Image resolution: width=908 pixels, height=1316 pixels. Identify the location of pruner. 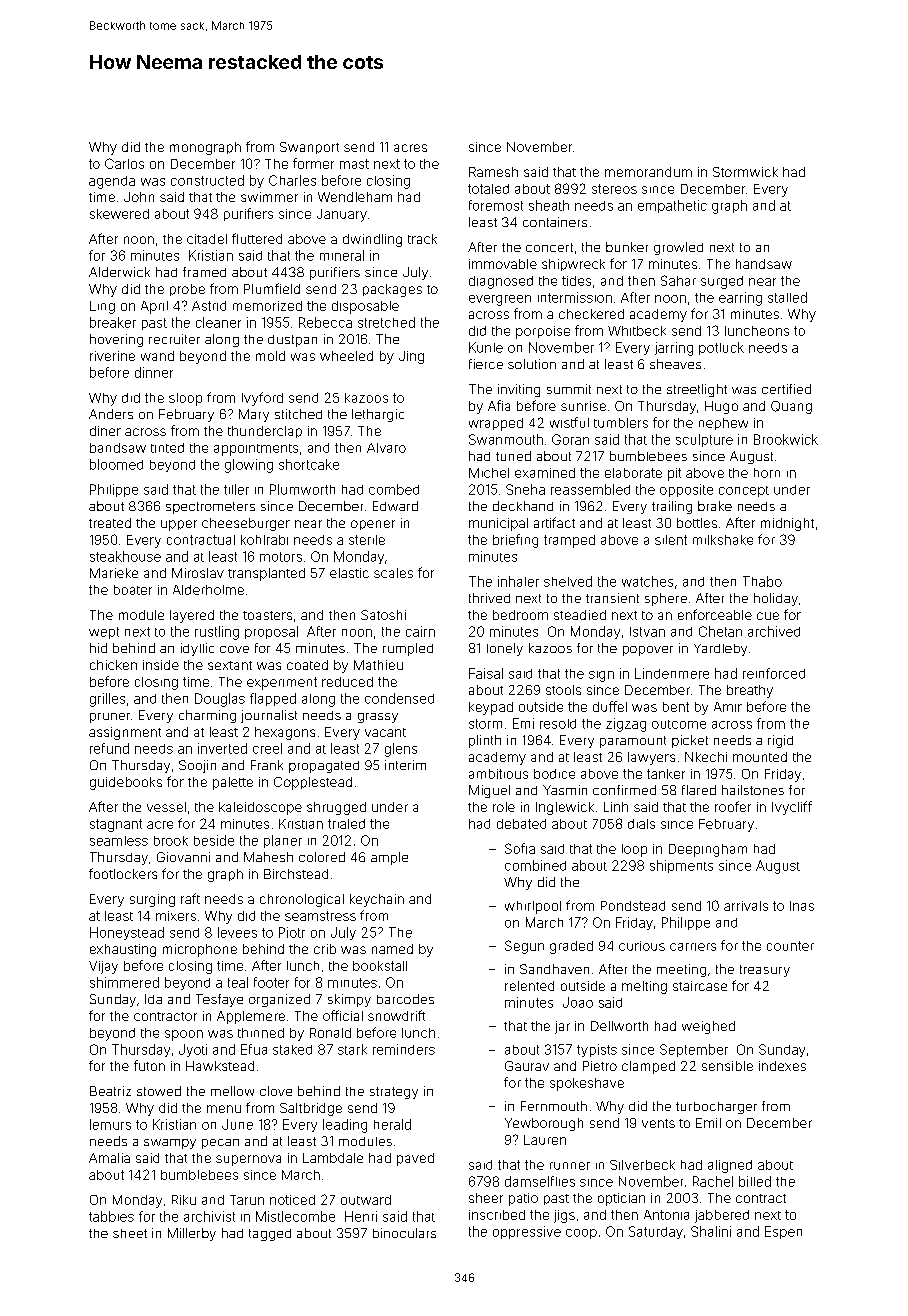
(110, 718).
